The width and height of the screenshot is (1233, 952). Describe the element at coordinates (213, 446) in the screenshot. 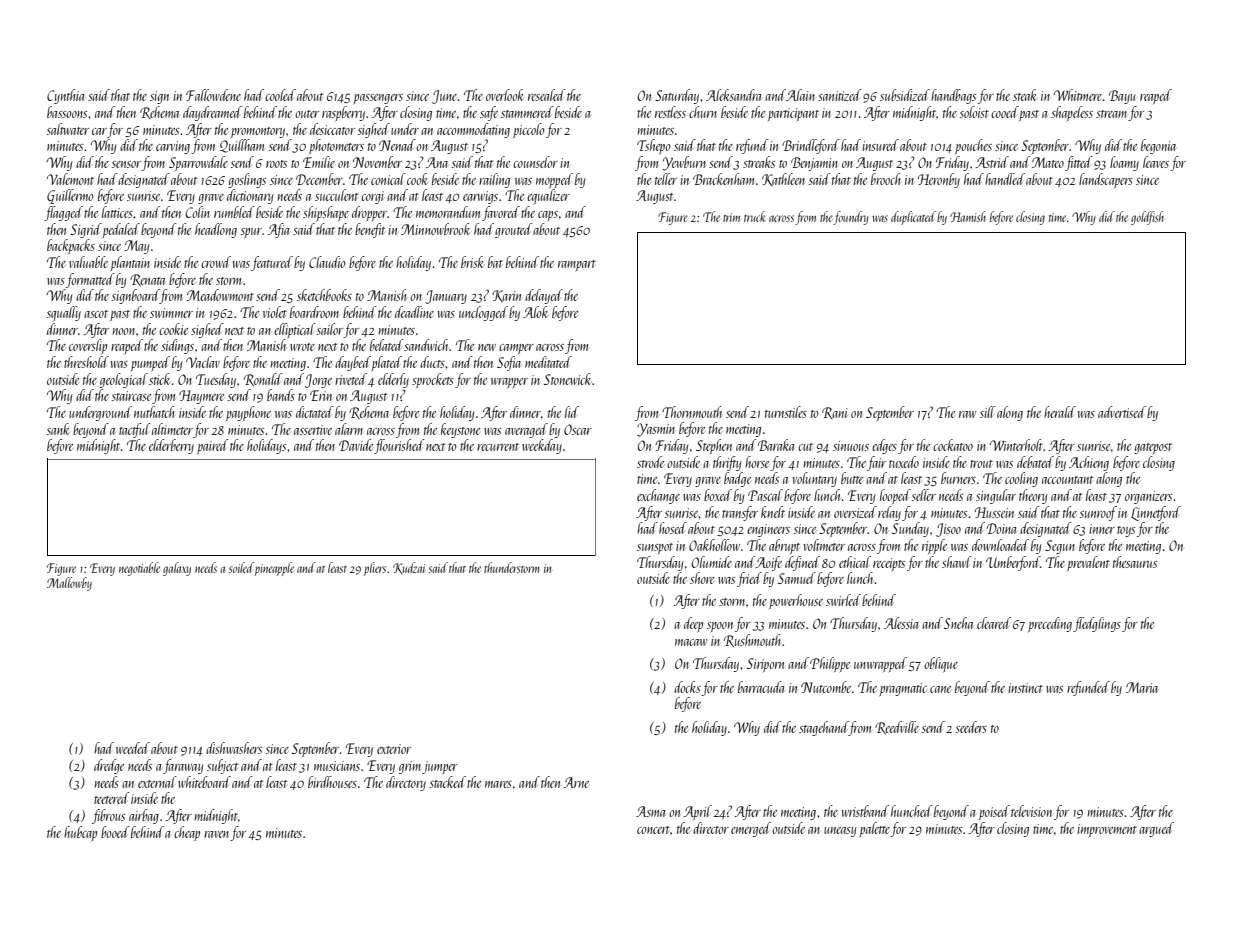

I see `paired` at that location.
